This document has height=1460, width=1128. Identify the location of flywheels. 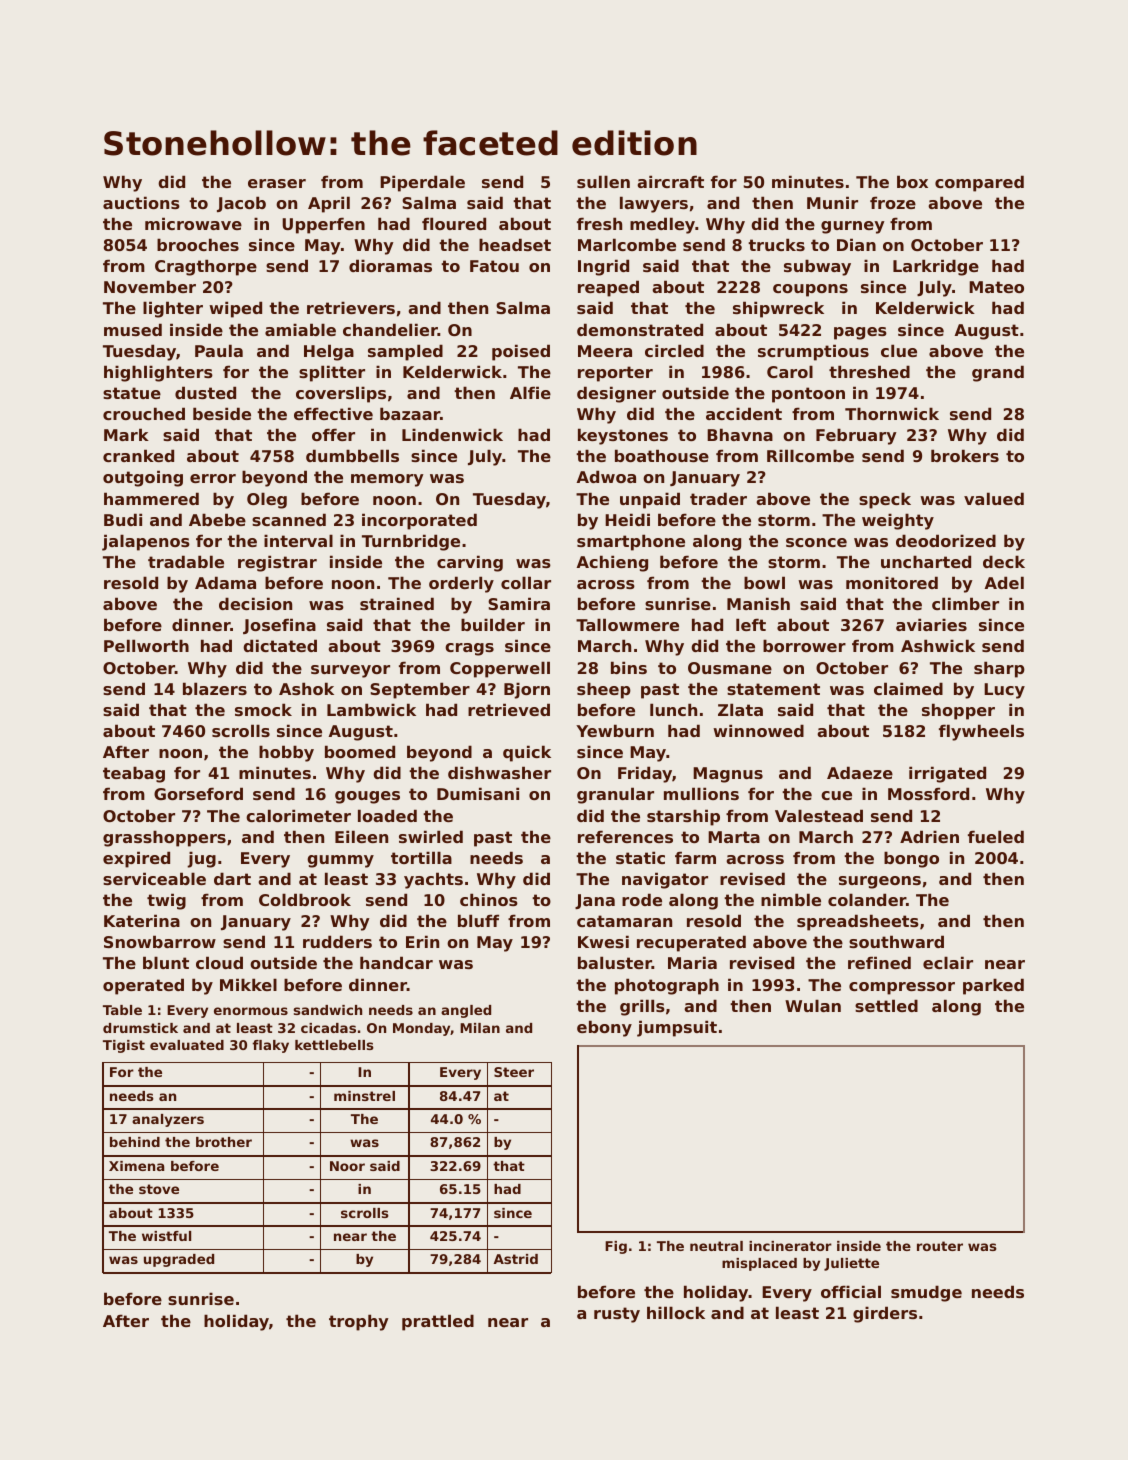
(981, 732).
